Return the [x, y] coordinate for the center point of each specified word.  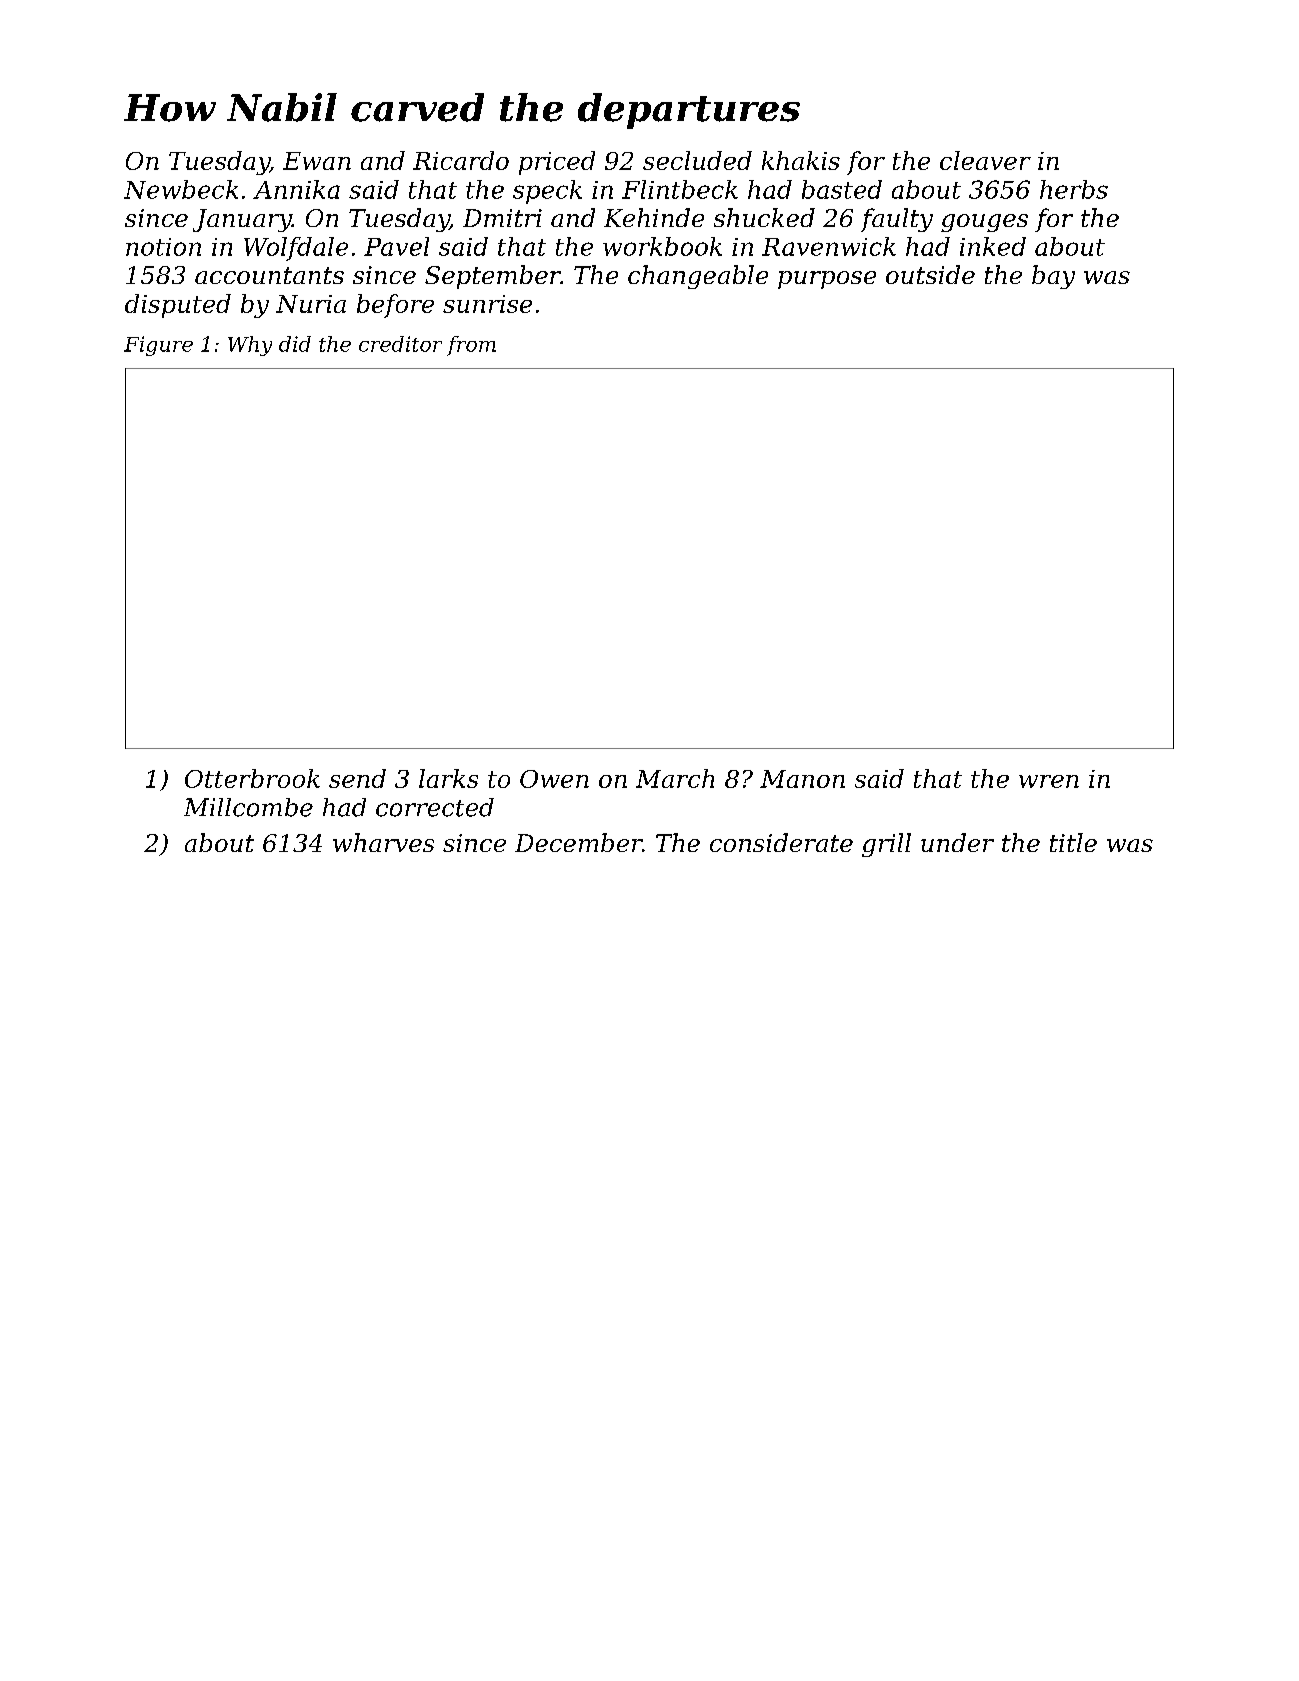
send [357, 778]
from [471, 346]
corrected [435, 807]
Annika [296, 189]
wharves [383, 842]
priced [557, 163]
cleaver [985, 160]
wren [1049, 781]
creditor [400, 344]
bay [1053, 277]
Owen [554, 779]
